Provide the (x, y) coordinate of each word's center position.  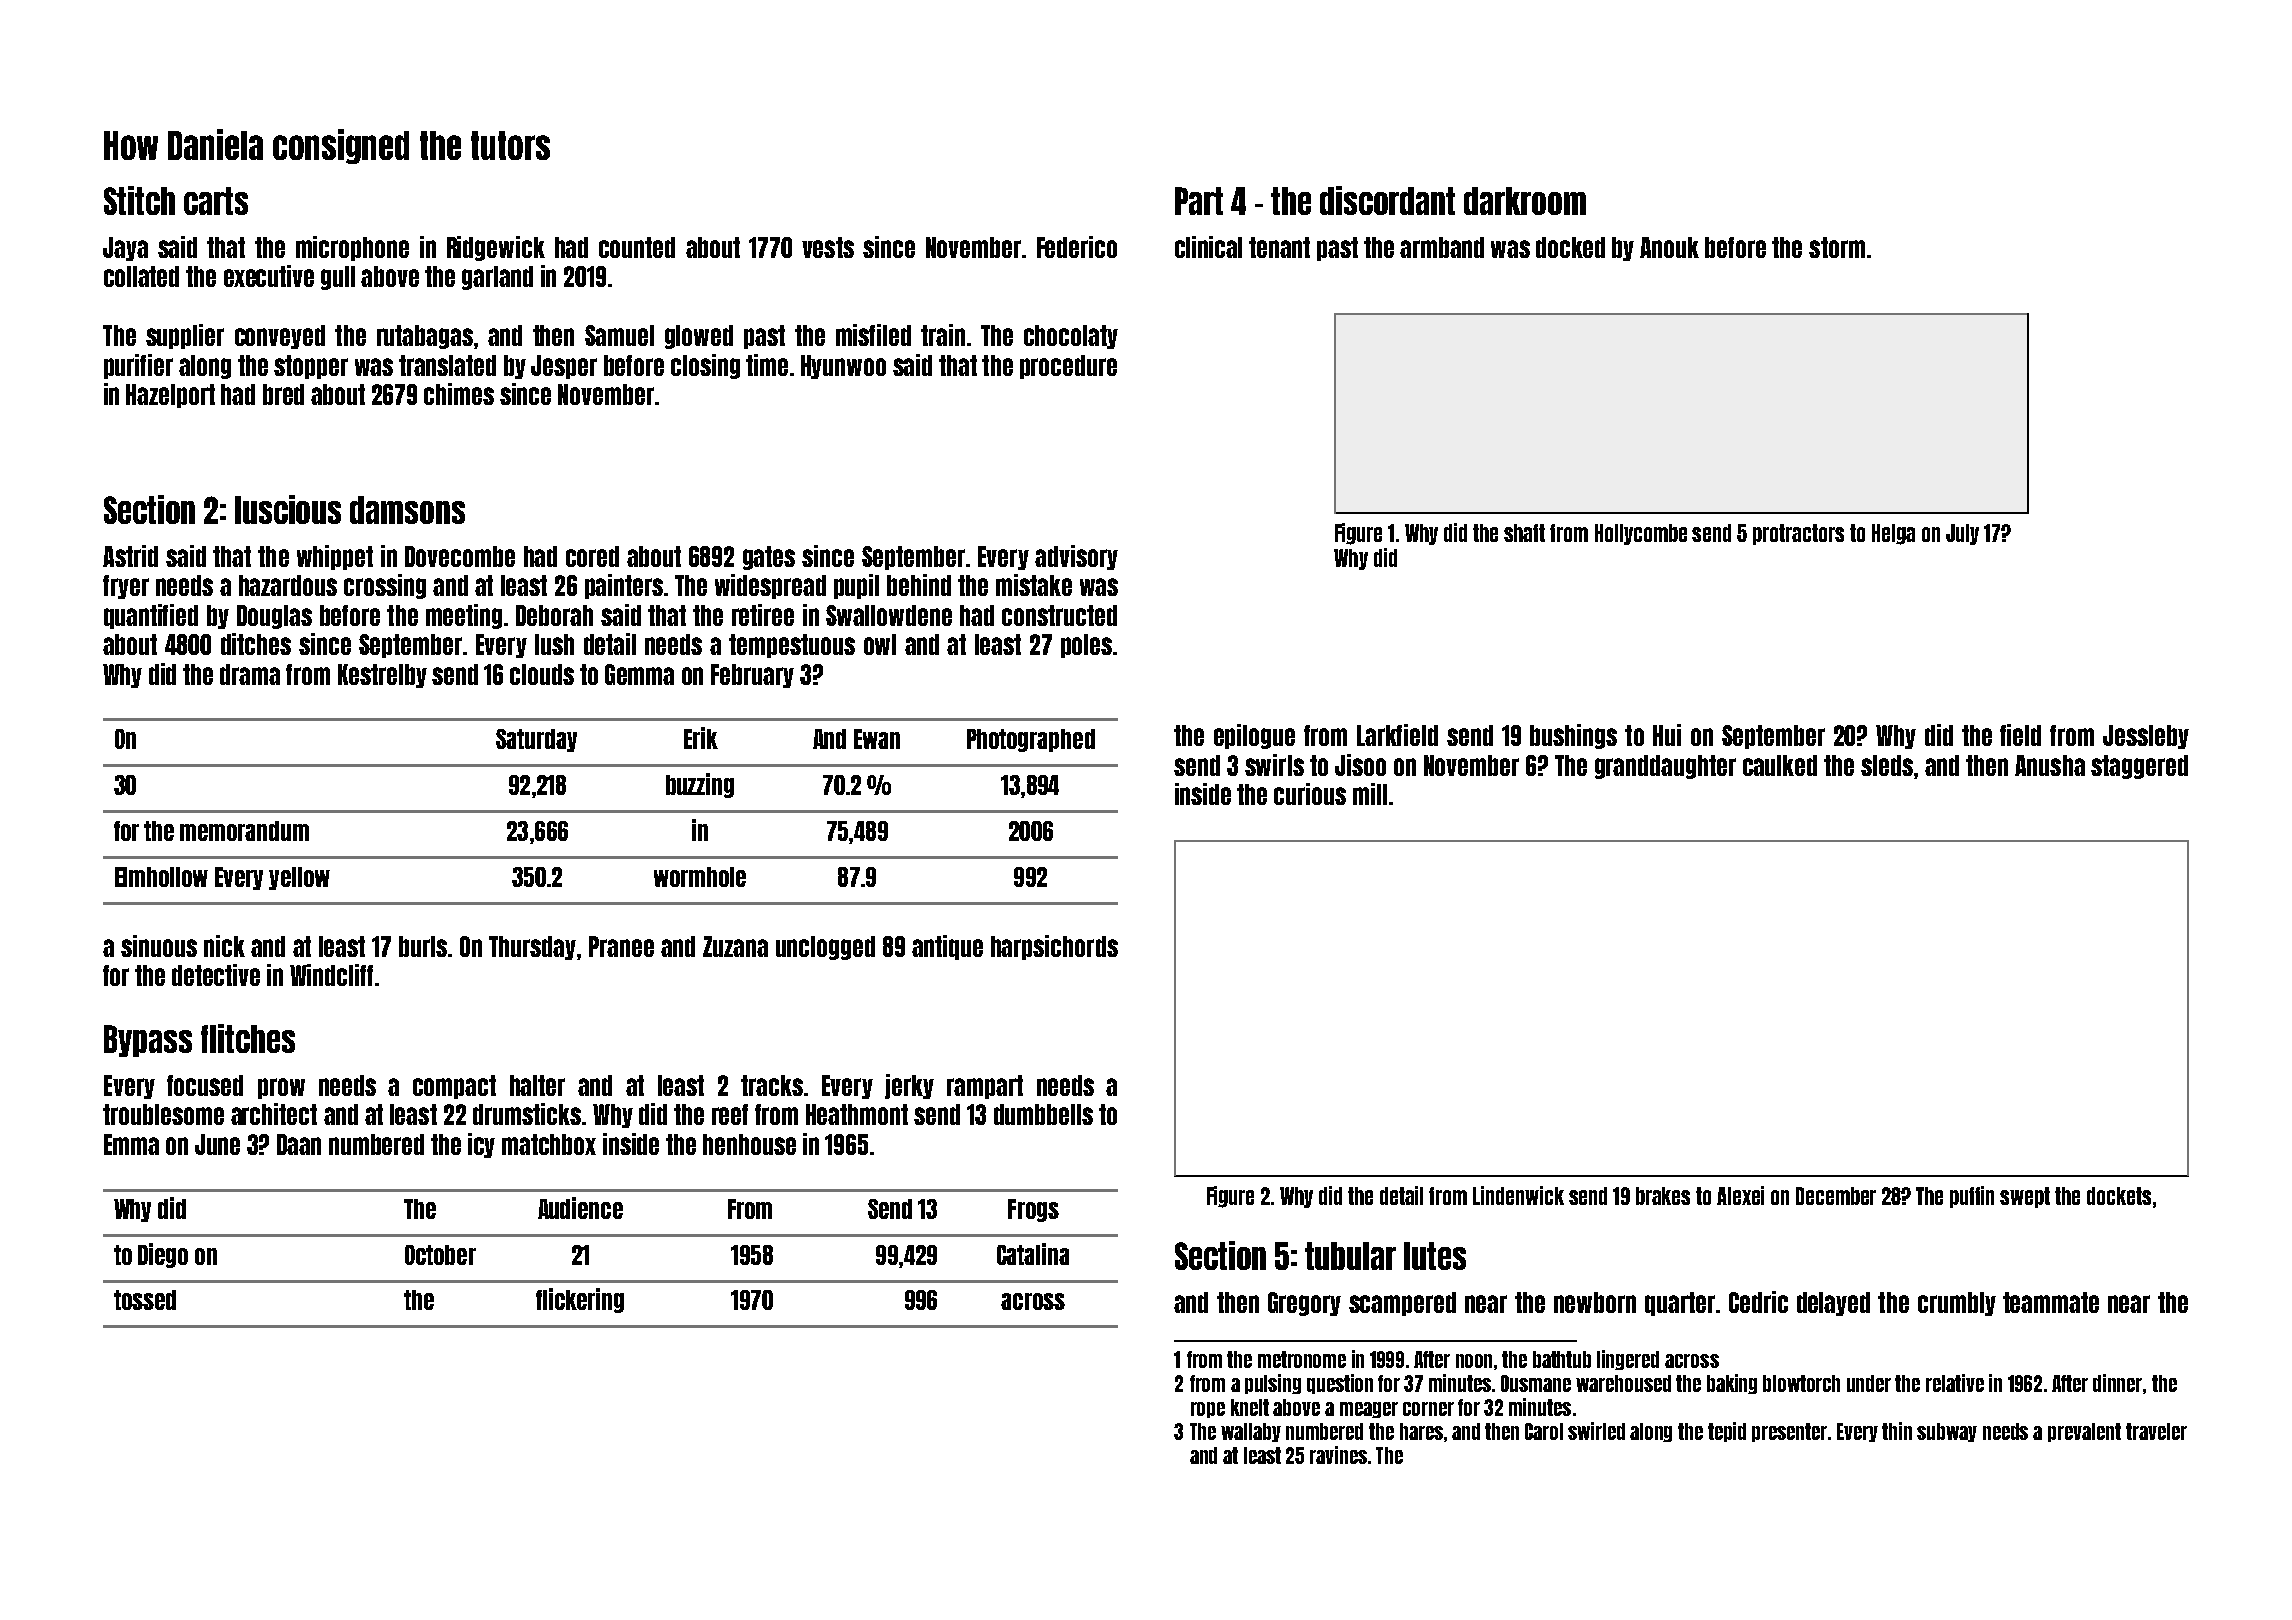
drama (250, 674)
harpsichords (1054, 947)
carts (216, 201)
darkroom (1525, 201)
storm (1837, 247)
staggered (2139, 767)
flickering (580, 1300)
